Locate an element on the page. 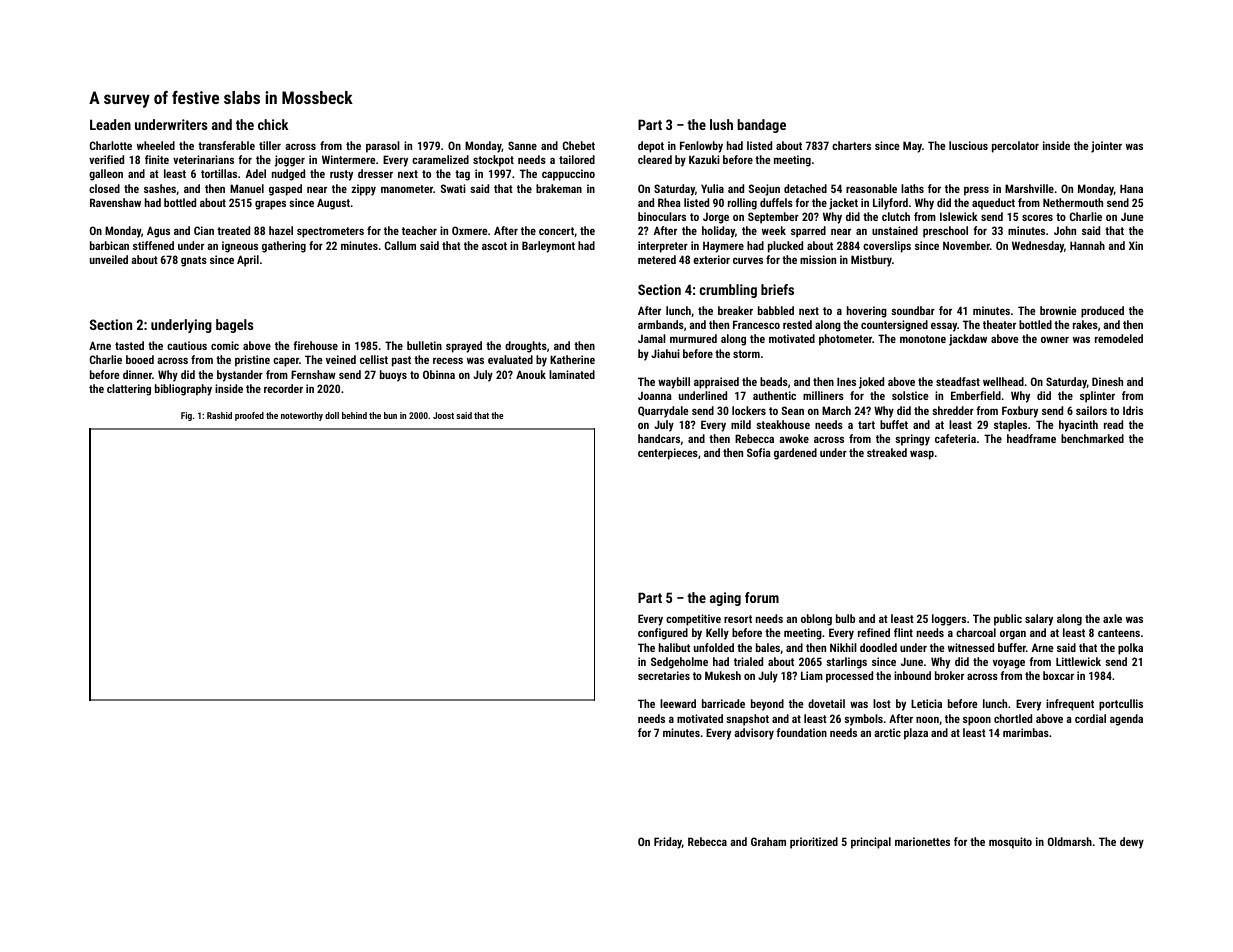 Image resolution: width=1233 pixels, height=952 pixels. lush is located at coordinates (721, 124).
